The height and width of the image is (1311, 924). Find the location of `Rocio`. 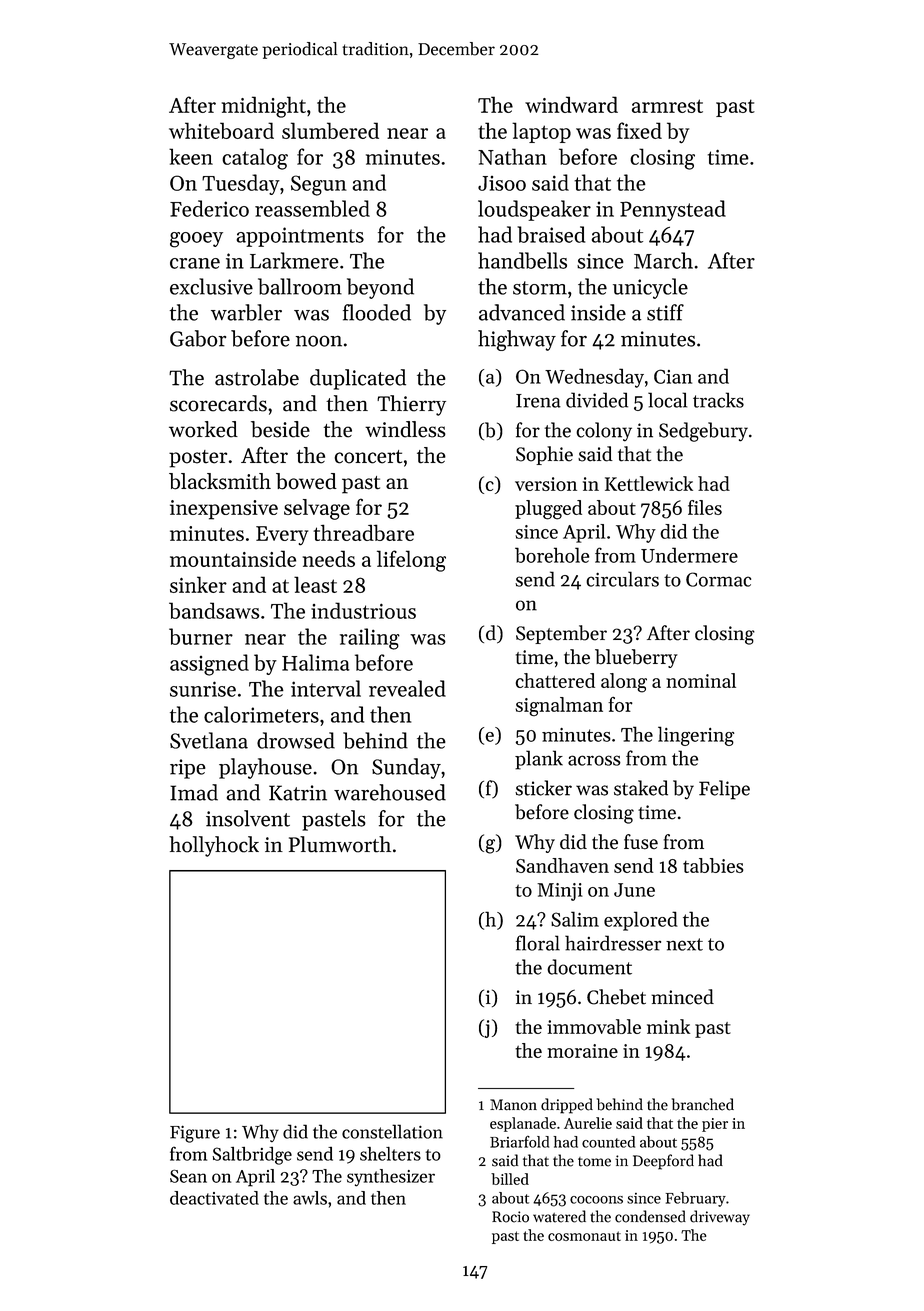

Rocio is located at coordinates (510, 1217).
